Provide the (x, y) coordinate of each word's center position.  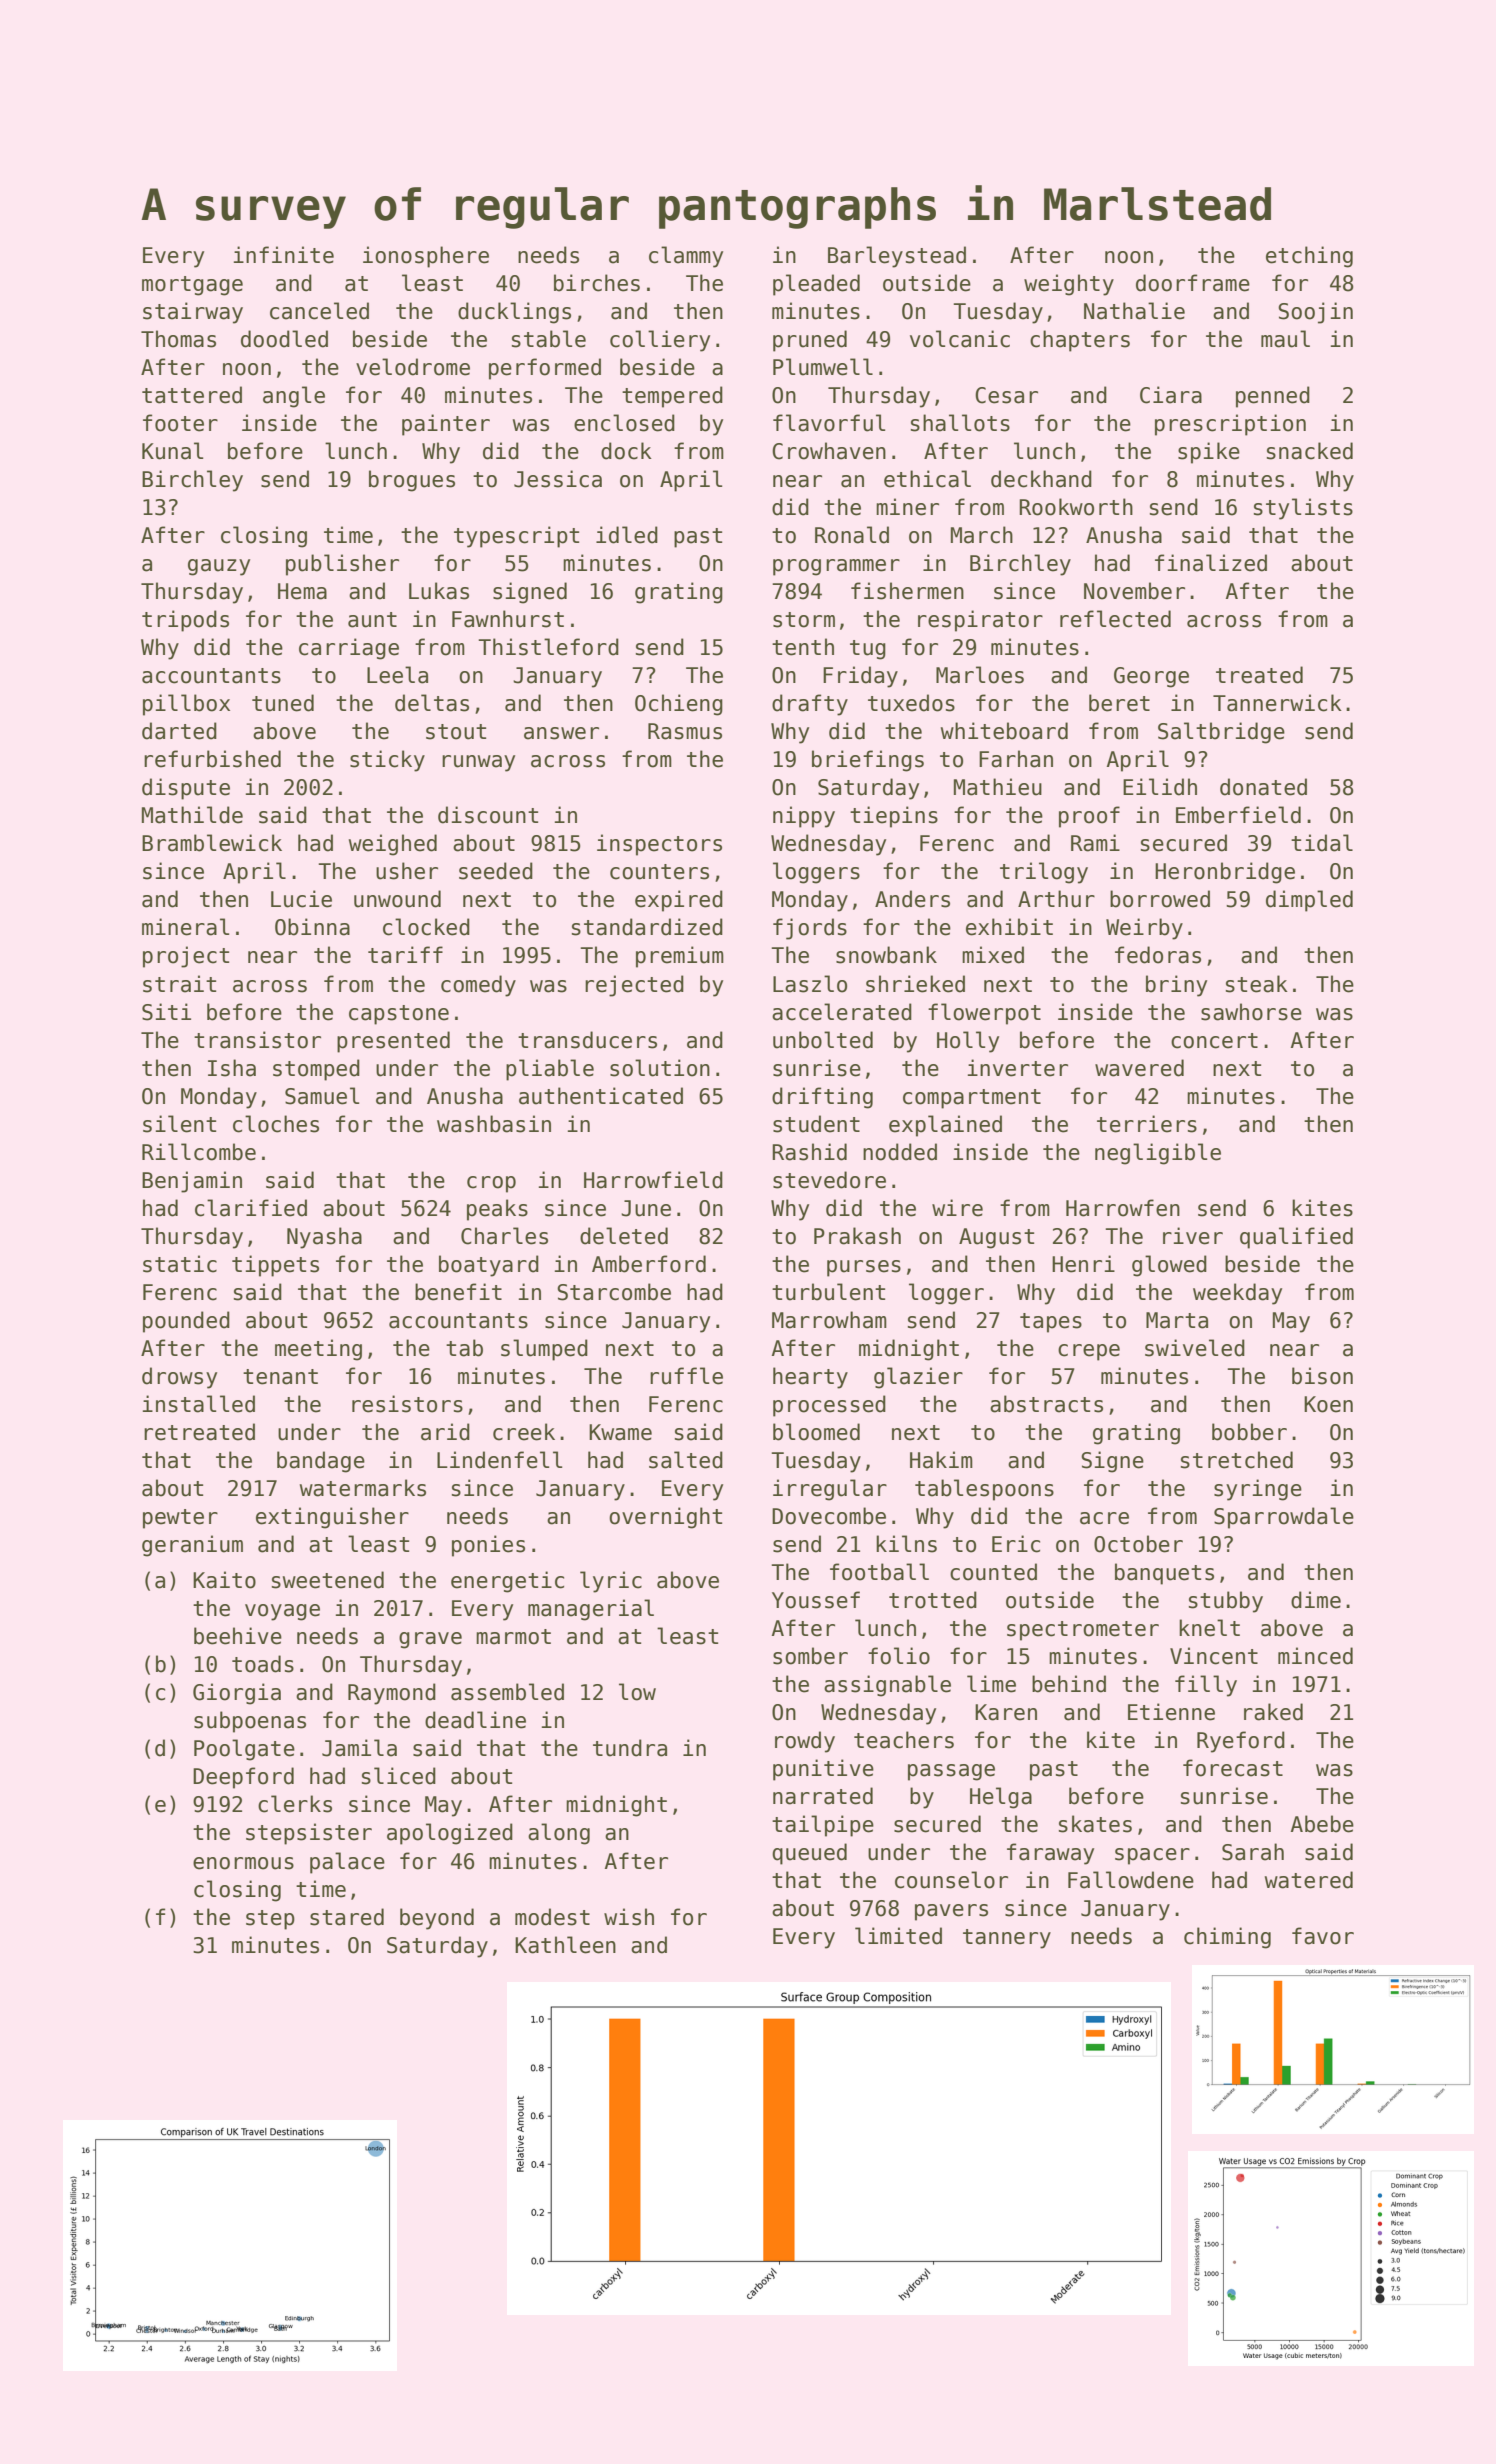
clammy (686, 257)
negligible (1158, 1154)
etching (1309, 257)
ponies (488, 1546)
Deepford (243, 1778)
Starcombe (614, 1292)
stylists (1303, 509)
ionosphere (426, 257)
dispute (186, 789)
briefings (868, 761)
